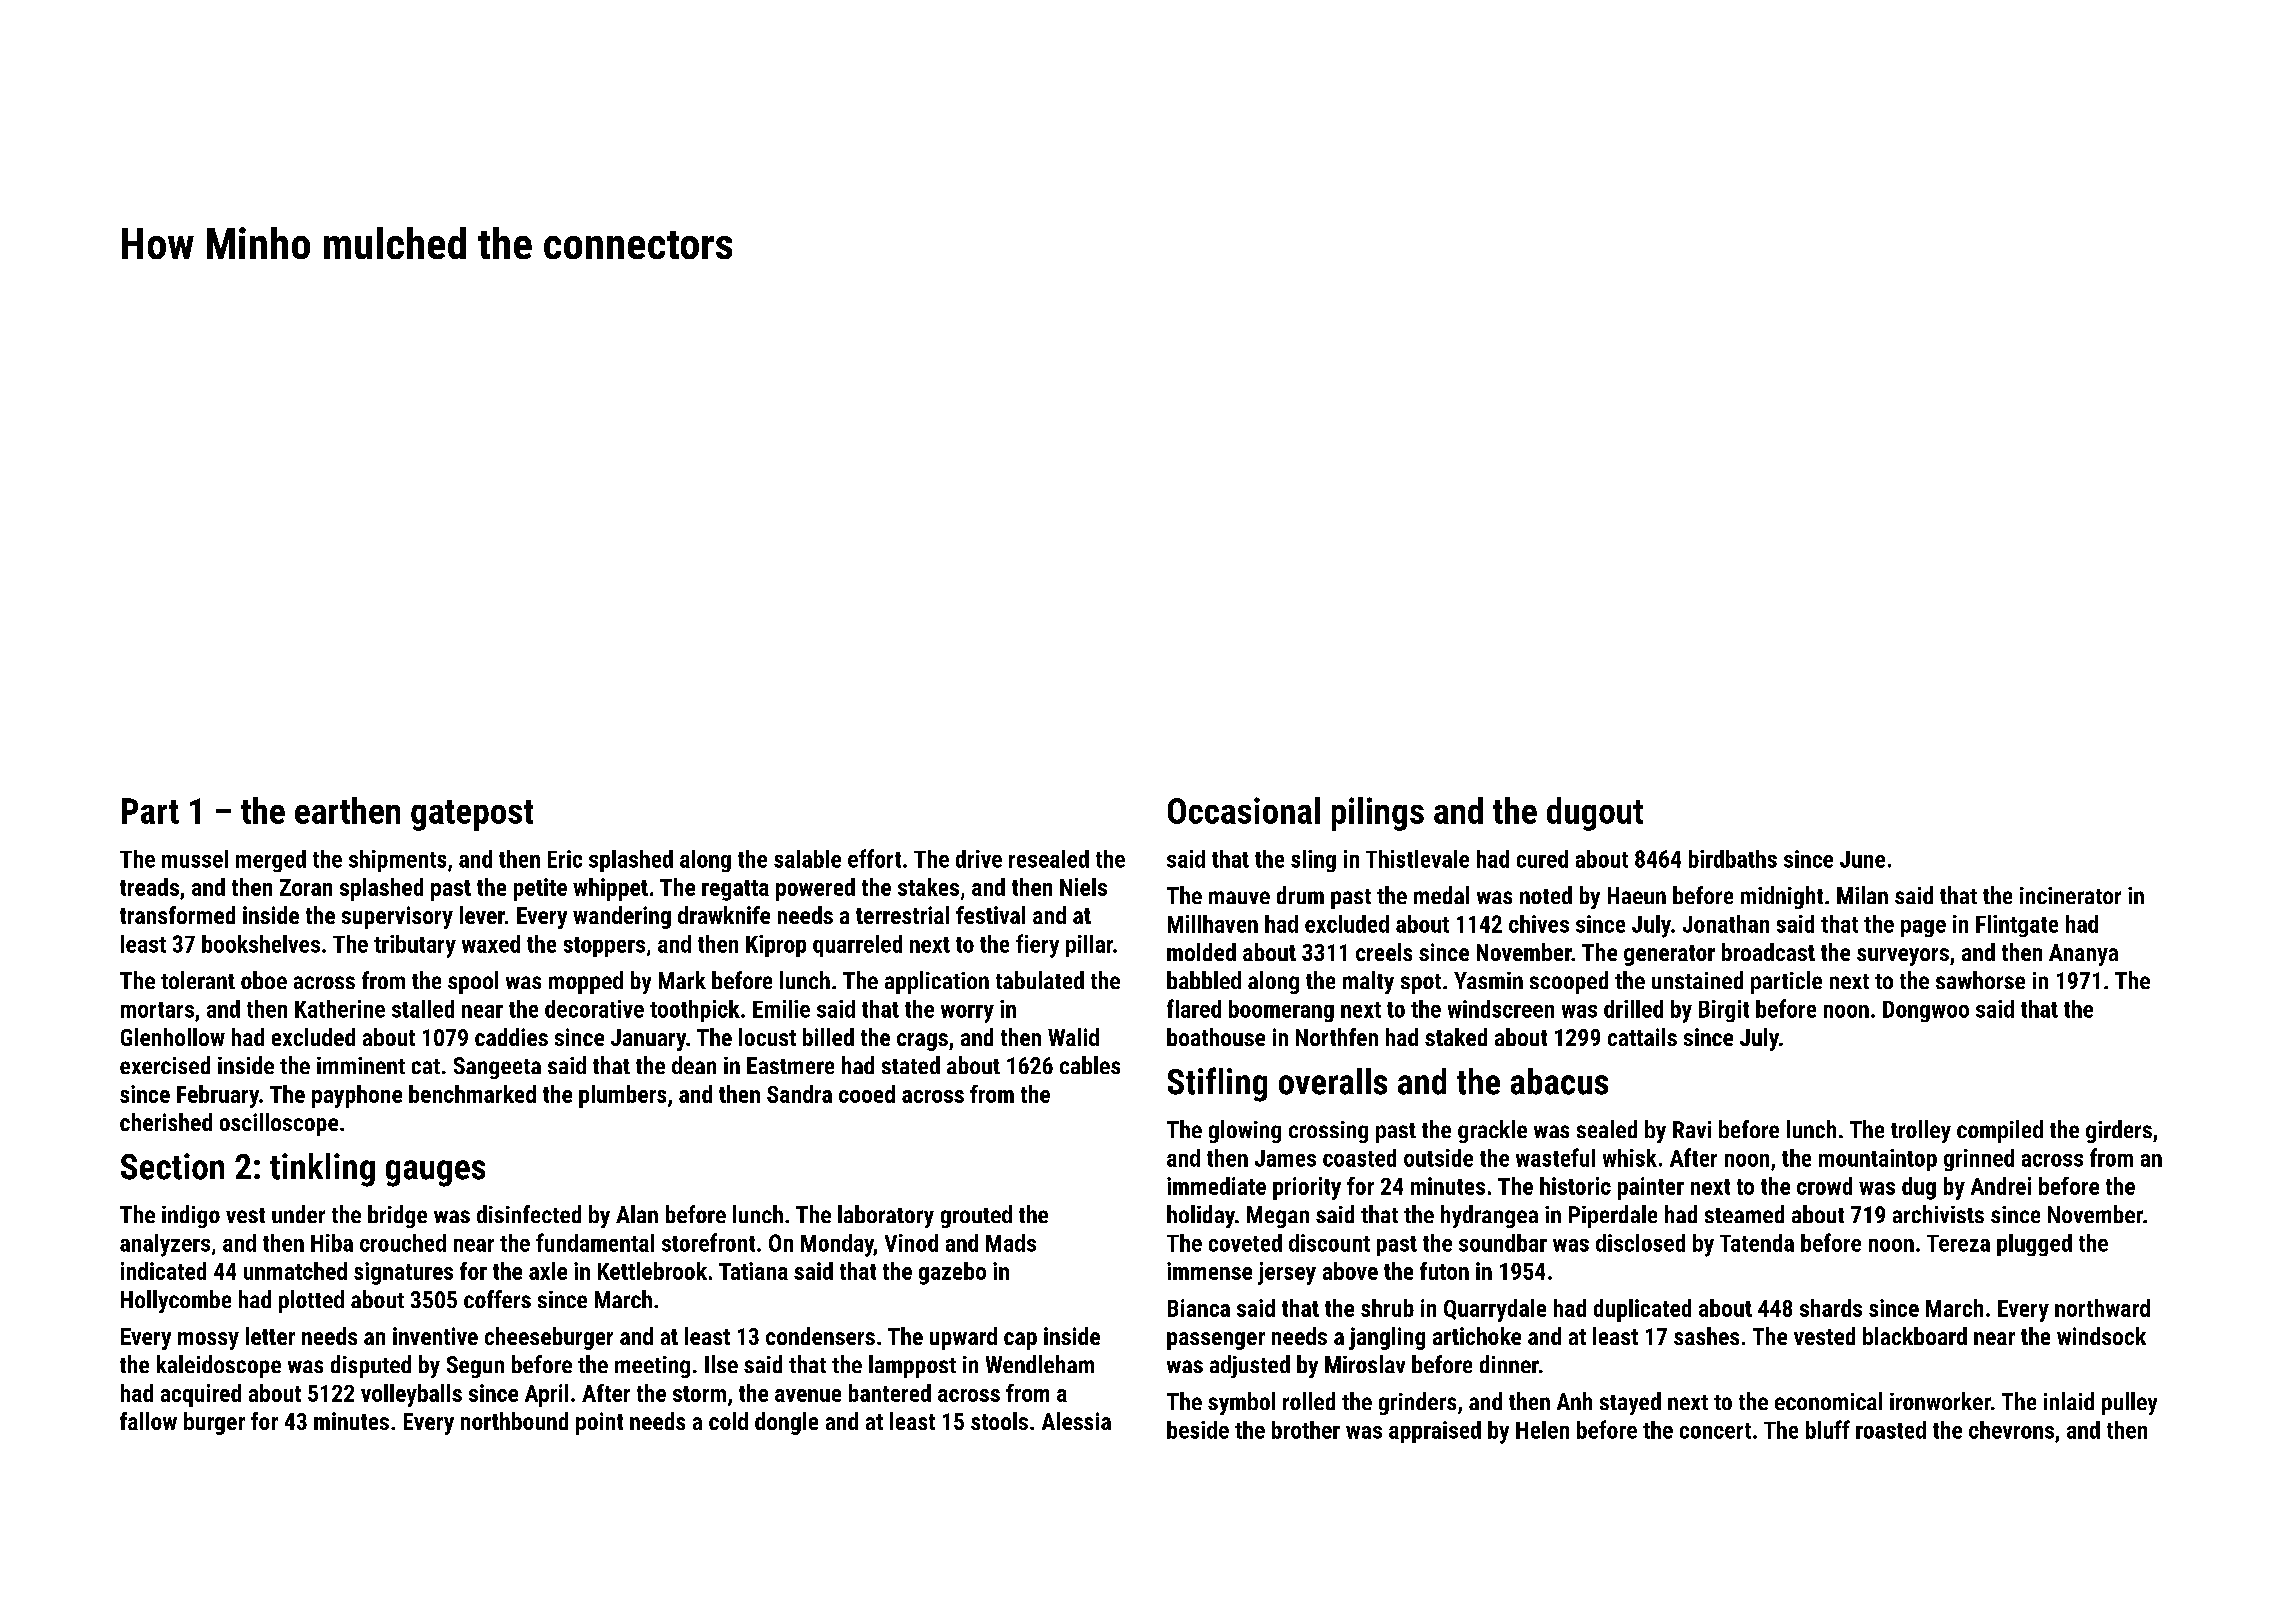 The height and width of the page is (1620, 2292). What do you see at coordinates (1726, 924) in the page?
I see `Jonathan` at bounding box center [1726, 924].
